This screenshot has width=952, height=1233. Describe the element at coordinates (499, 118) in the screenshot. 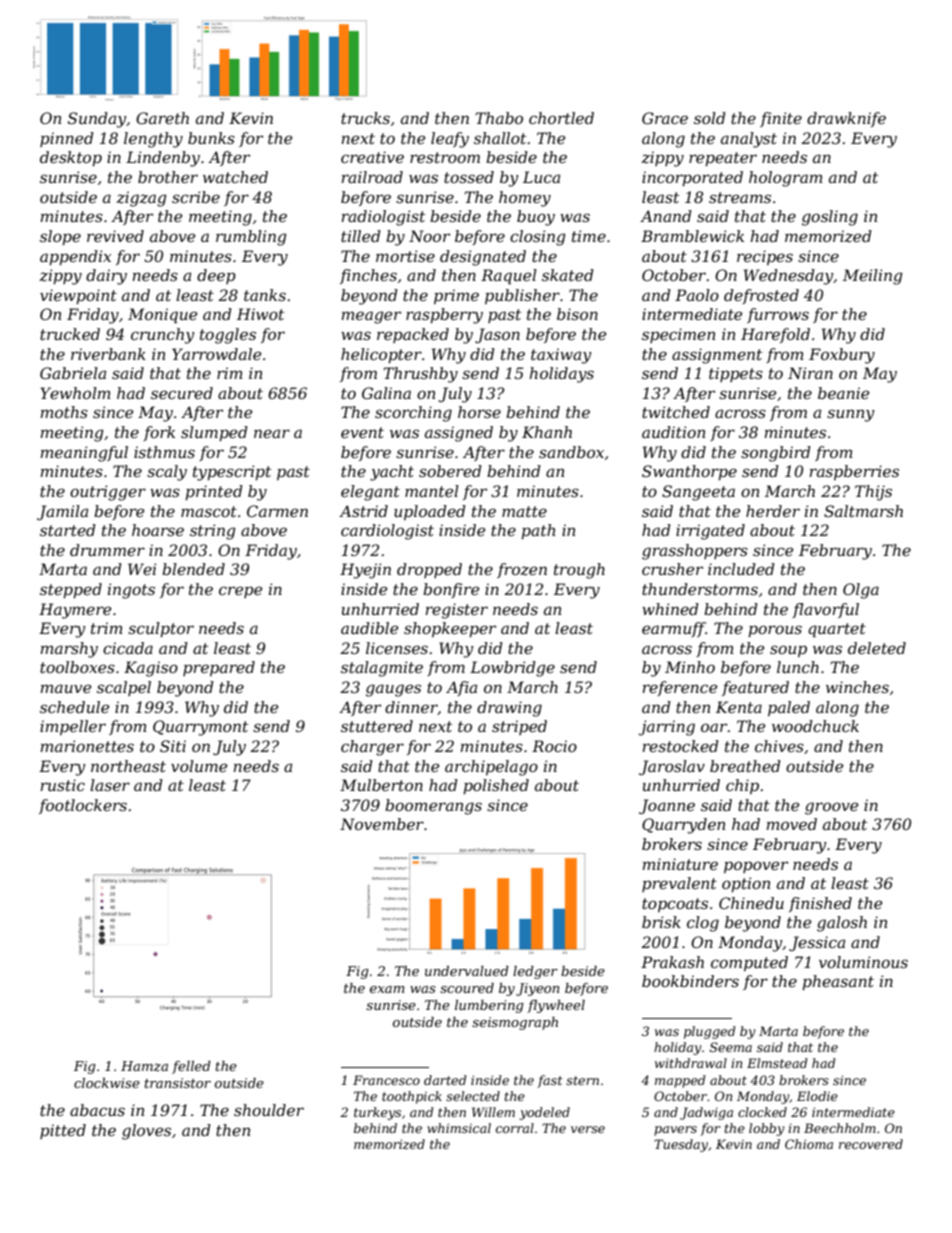

I see `Thabo` at that location.
